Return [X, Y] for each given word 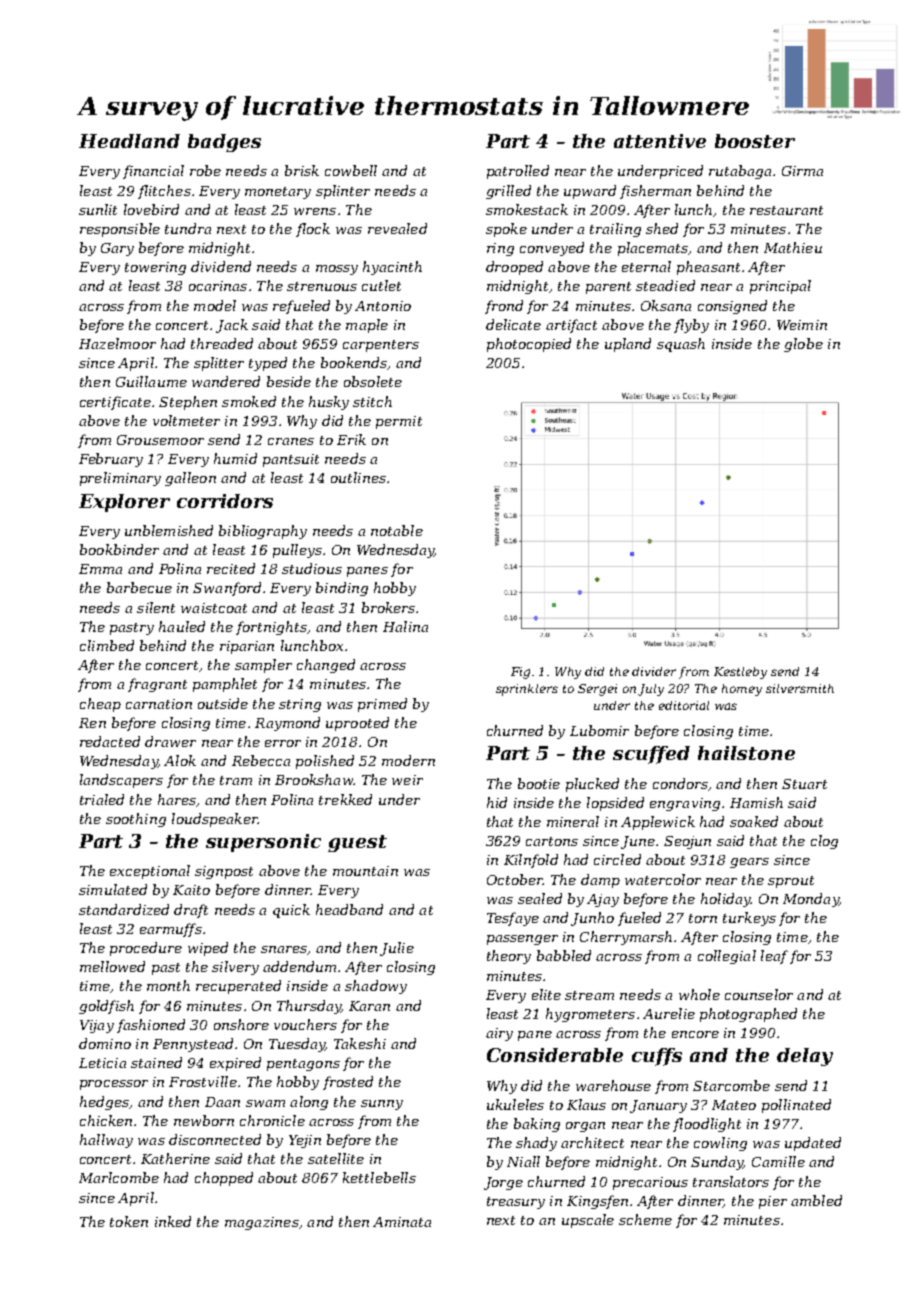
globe [803, 345]
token [129, 1221]
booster [755, 141]
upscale [588, 1221]
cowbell [351, 170]
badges [224, 143]
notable [397, 530]
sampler [263, 666]
